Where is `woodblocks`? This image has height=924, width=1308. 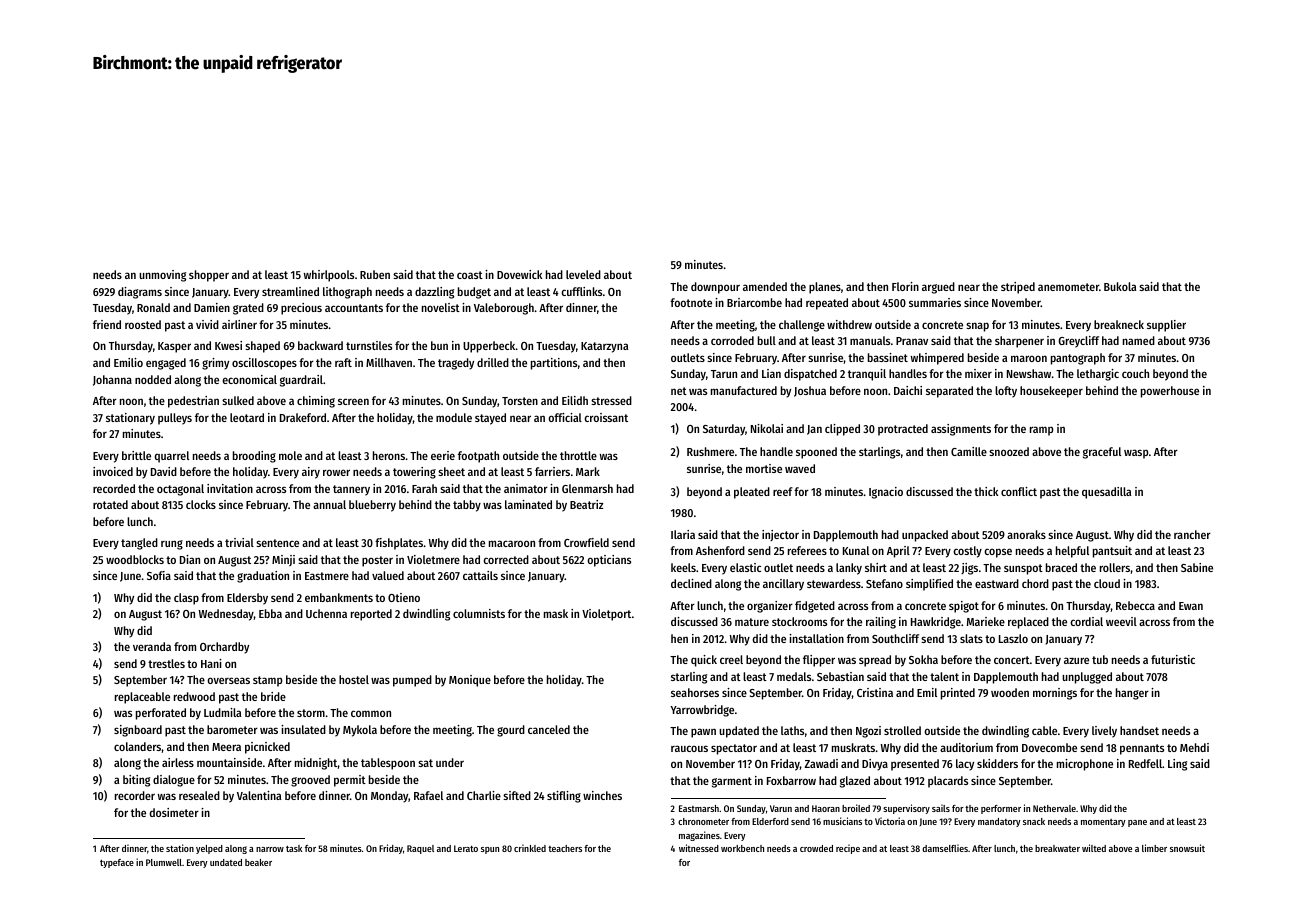
woodblocks is located at coordinates (135, 559).
